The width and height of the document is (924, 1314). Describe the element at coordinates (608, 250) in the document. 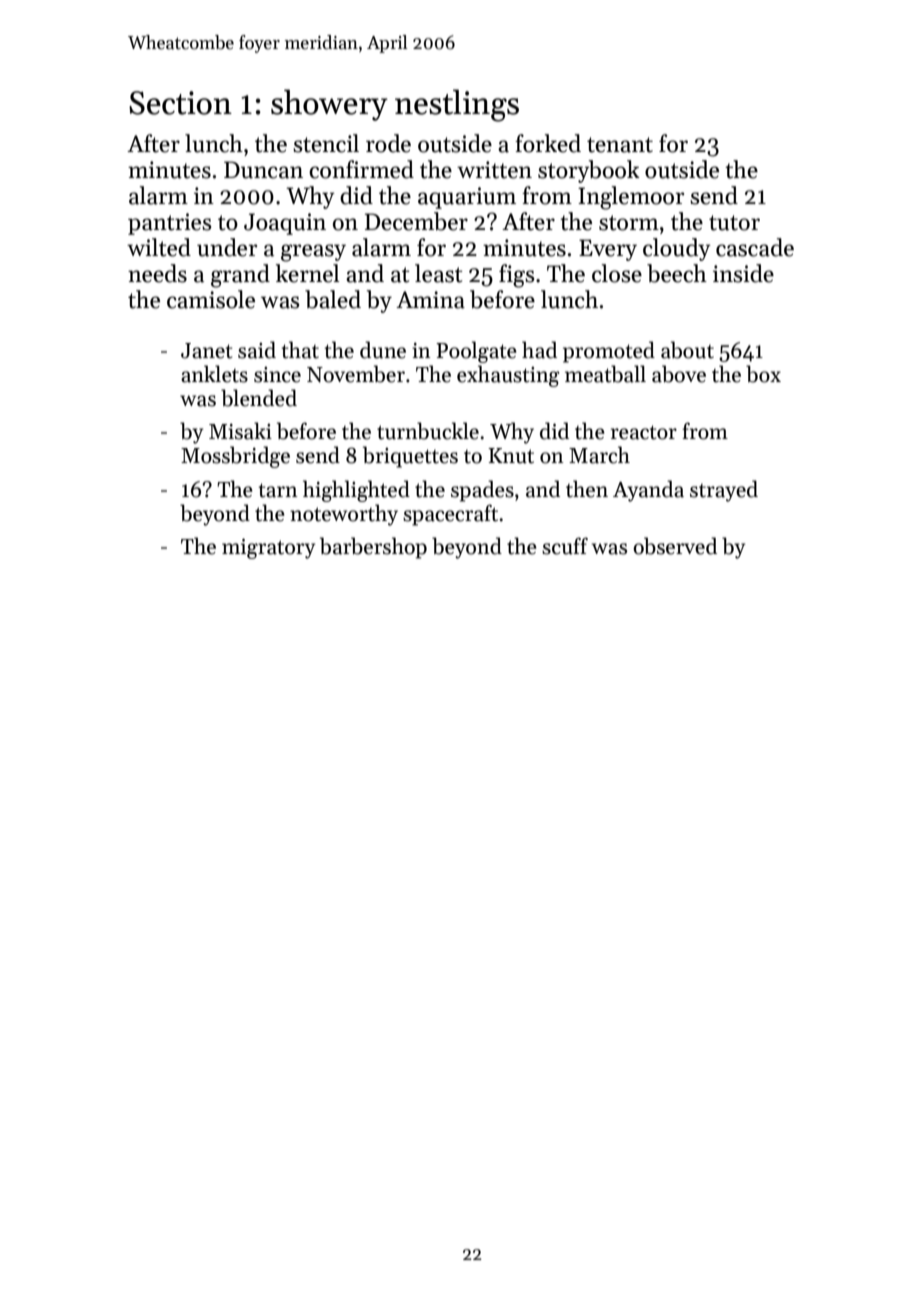

I see `Every` at that location.
